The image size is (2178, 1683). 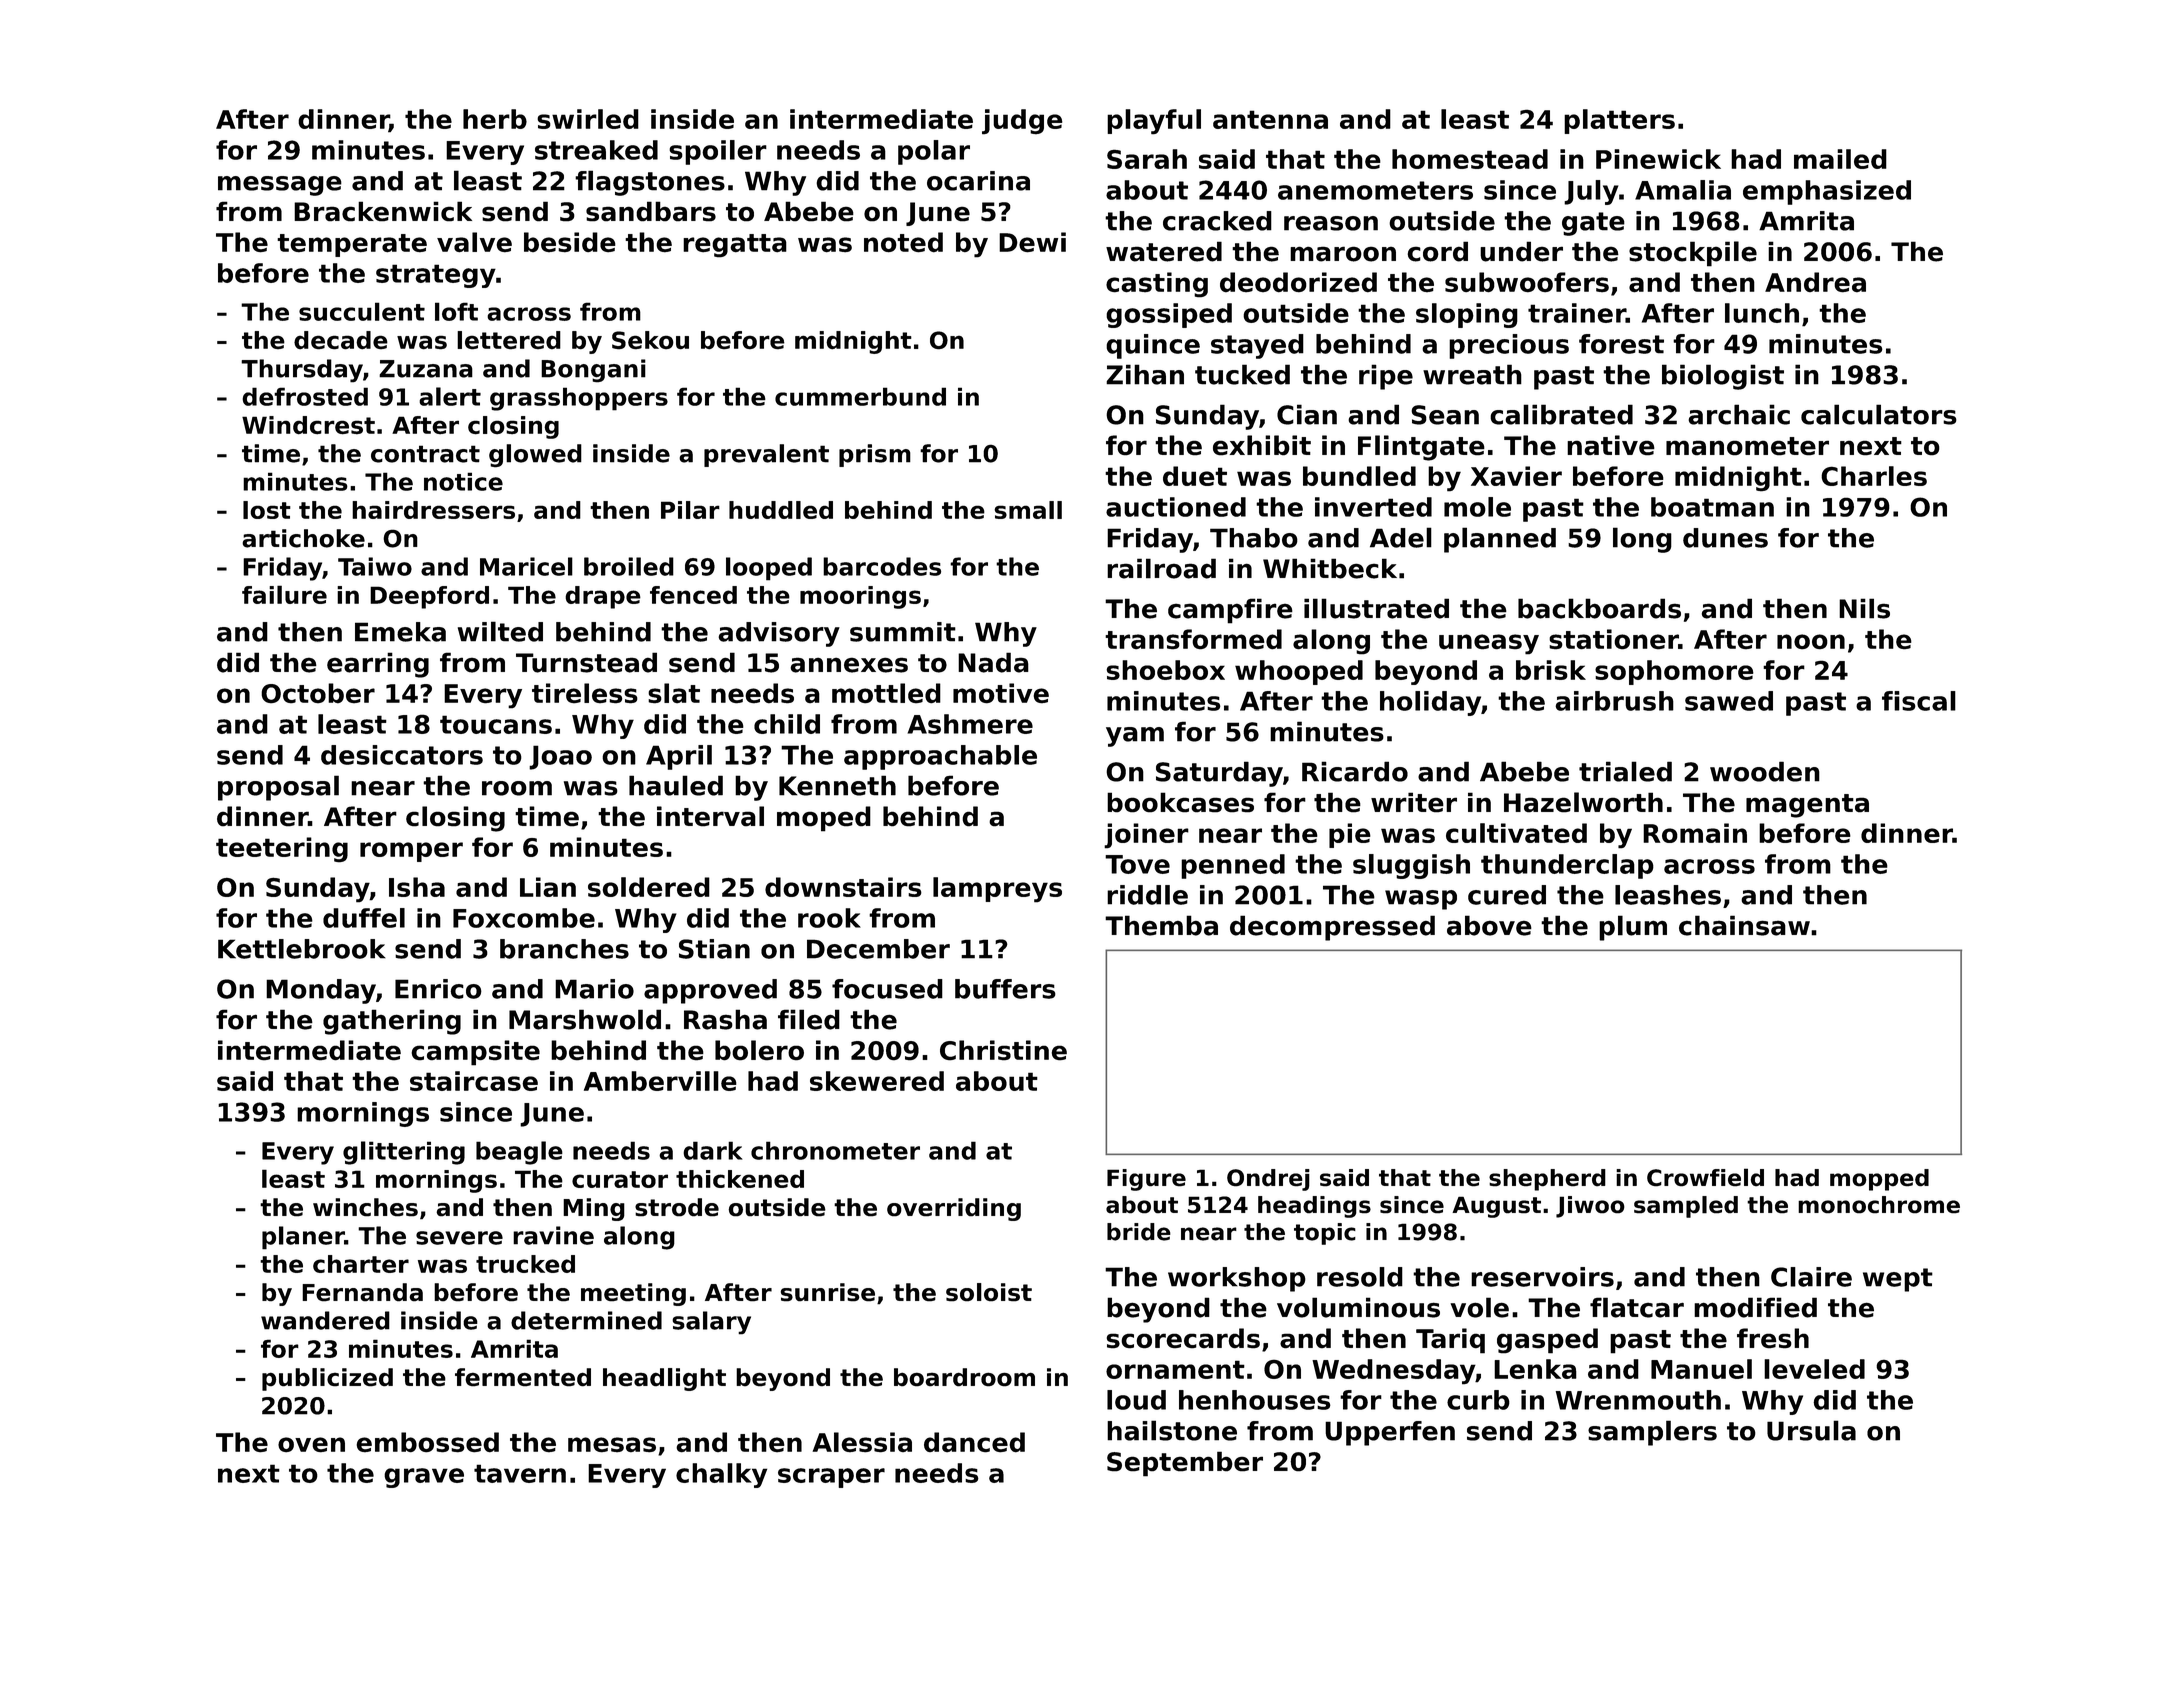 What do you see at coordinates (1154, 122) in the document?
I see `playful` at bounding box center [1154, 122].
